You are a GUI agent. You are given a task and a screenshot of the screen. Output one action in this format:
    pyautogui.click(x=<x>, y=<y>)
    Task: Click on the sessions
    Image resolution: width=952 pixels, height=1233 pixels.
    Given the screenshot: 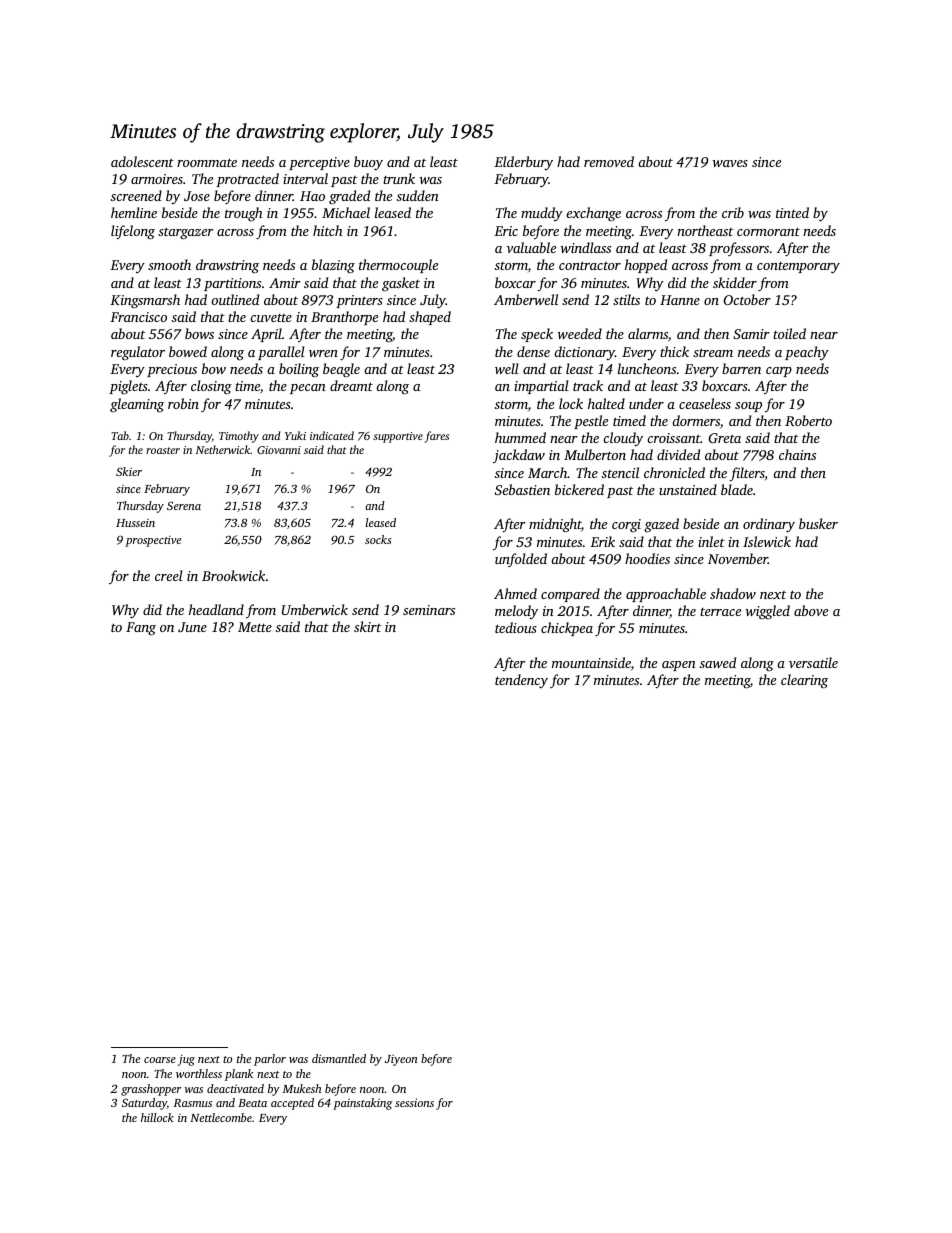 What is the action you would take?
    pyautogui.click(x=414, y=1102)
